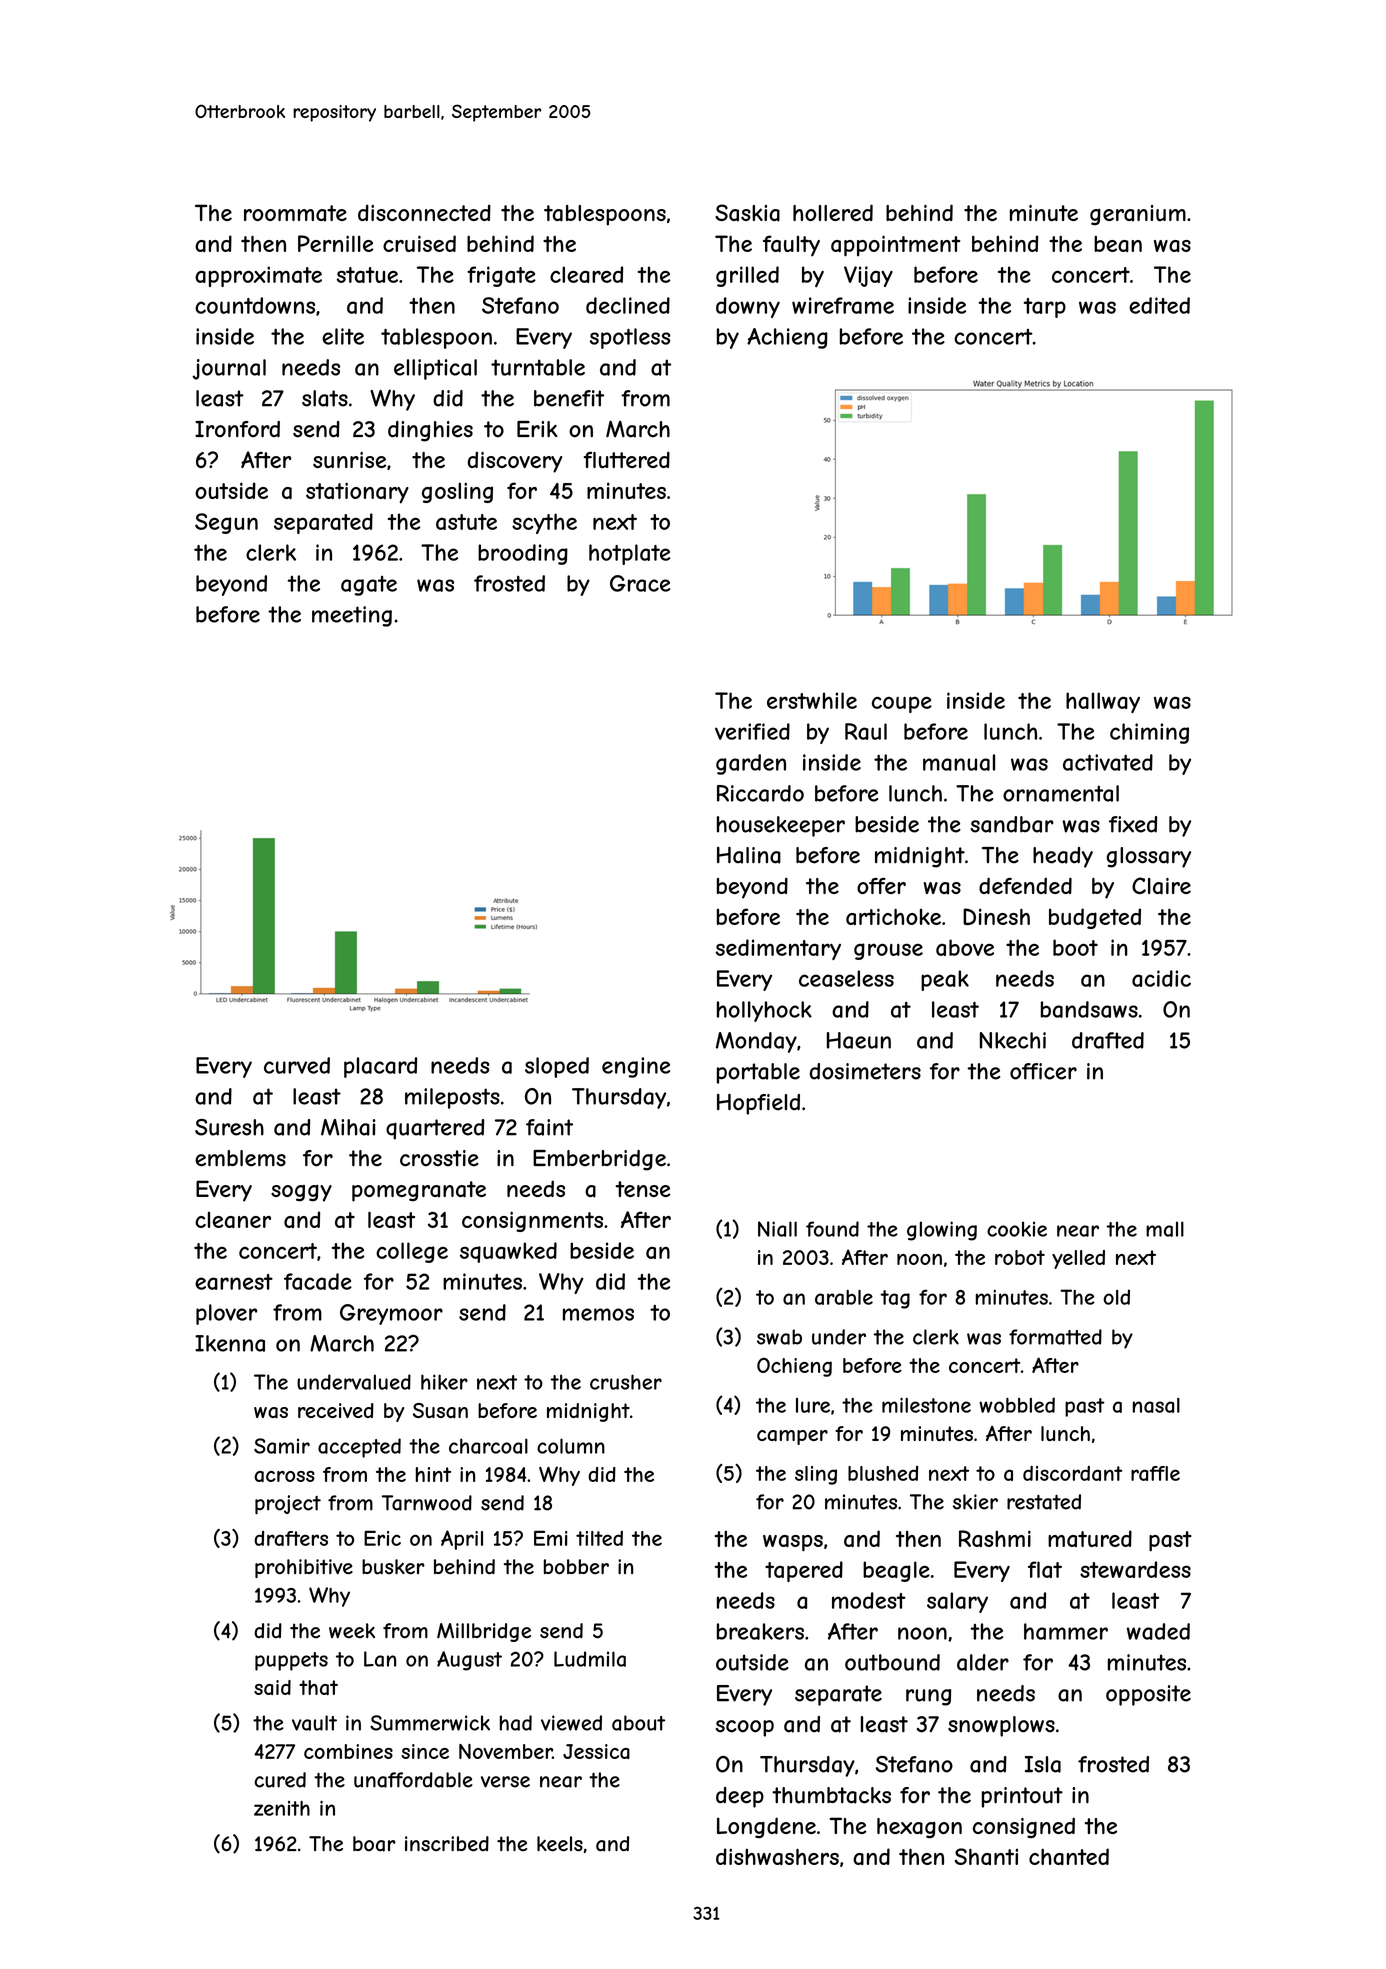 Image resolution: width=1386 pixels, height=1969 pixels. I want to click on Shanti, so click(986, 1856).
